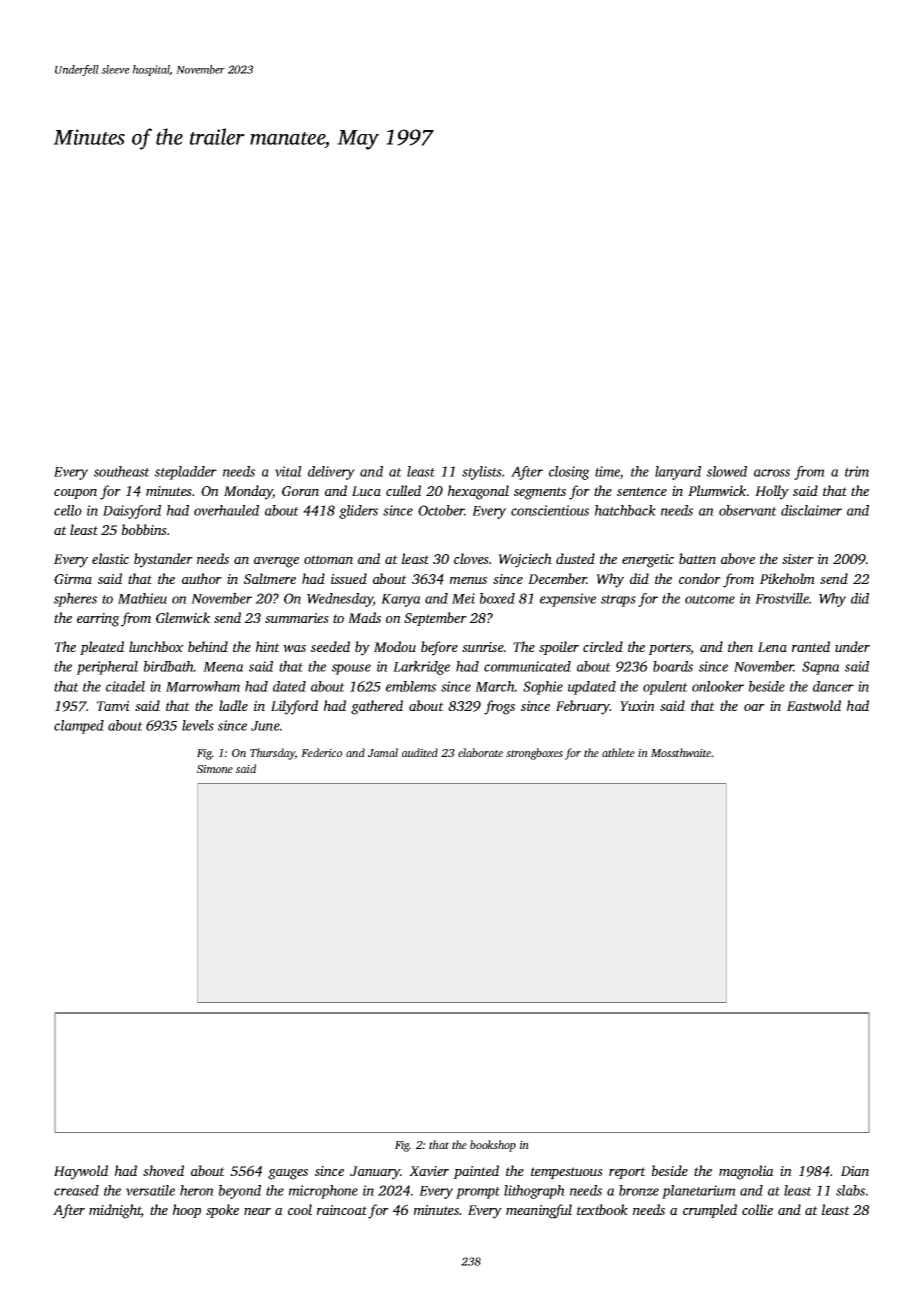 Image resolution: width=924 pixels, height=1308 pixels. I want to click on peripheral, so click(107, 668).
